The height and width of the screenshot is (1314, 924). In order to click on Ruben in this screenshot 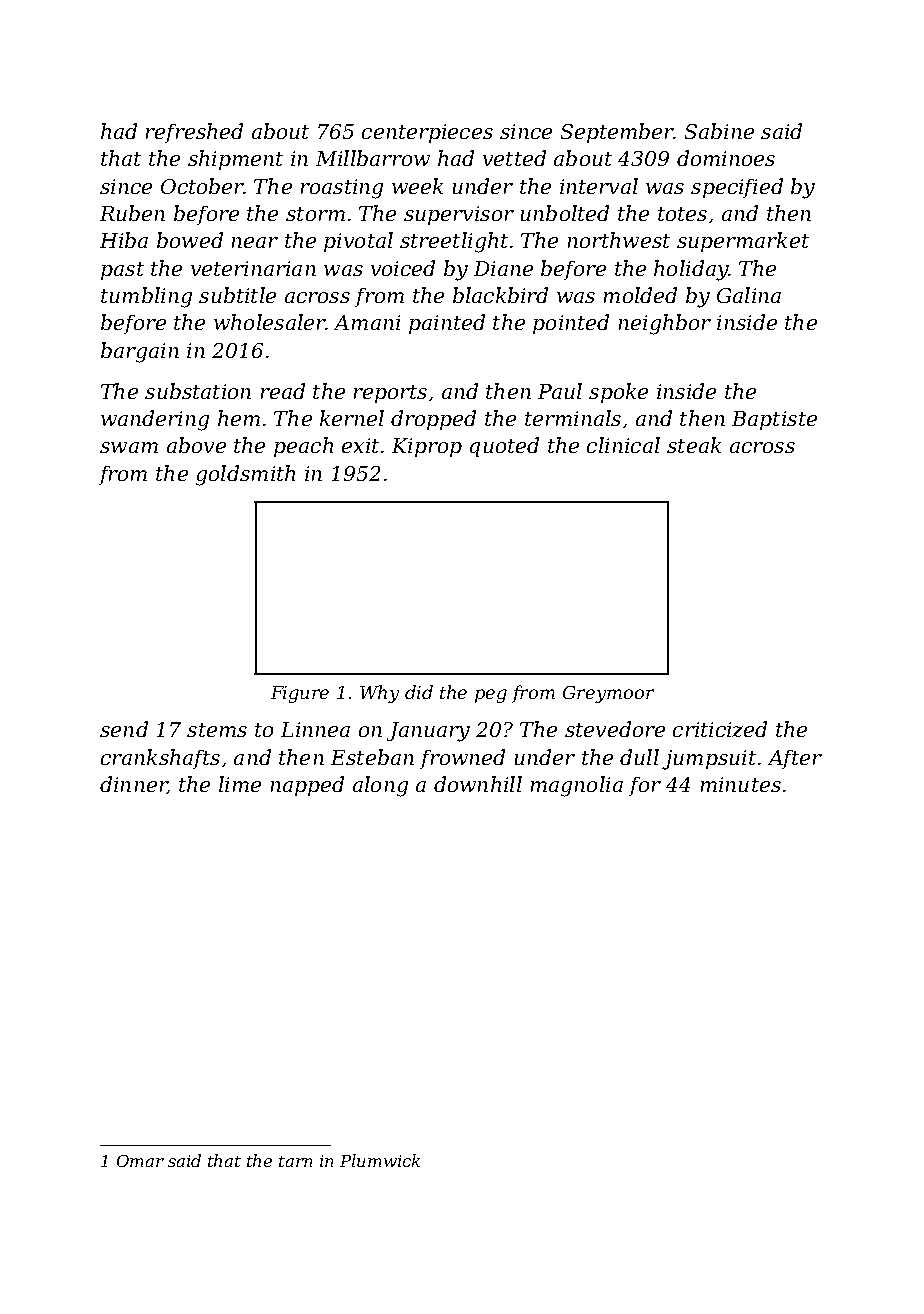, I will do `click(132, 213)`.
